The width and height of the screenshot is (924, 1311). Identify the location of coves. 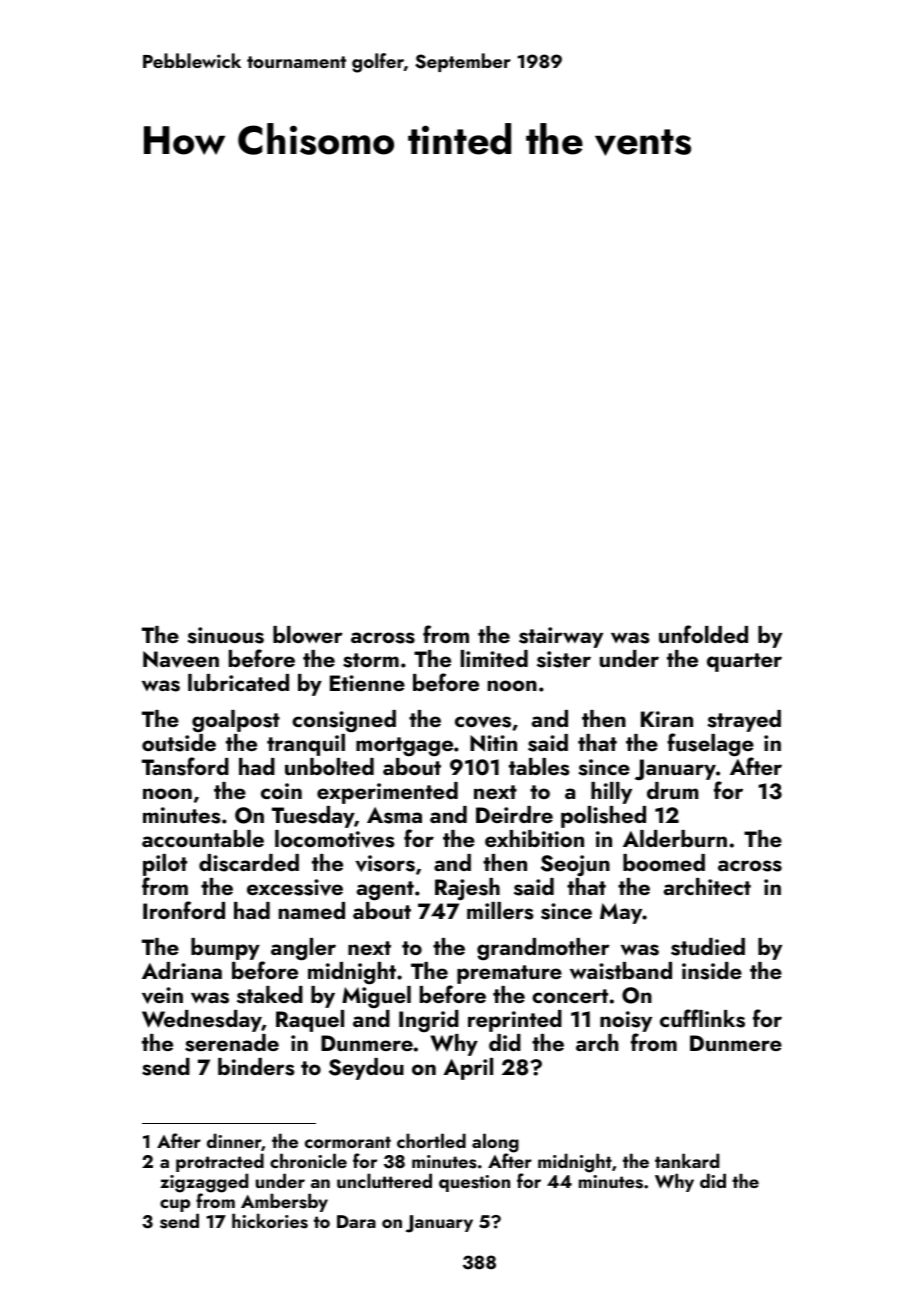
(483, 722).
